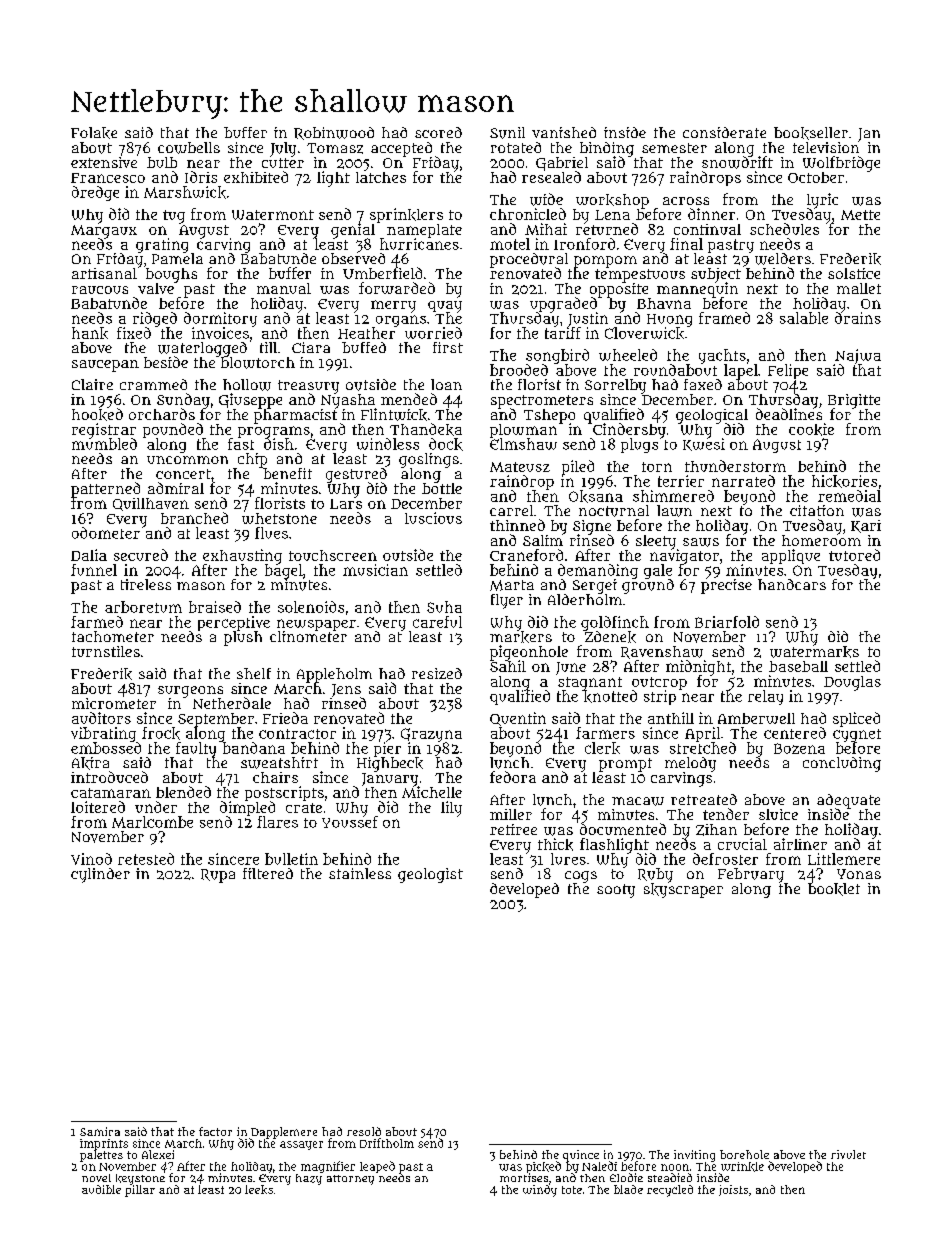  What do you see at coordinates (215, 1131) in the document?
I see `factor` at bounding box center [215, 1131].
